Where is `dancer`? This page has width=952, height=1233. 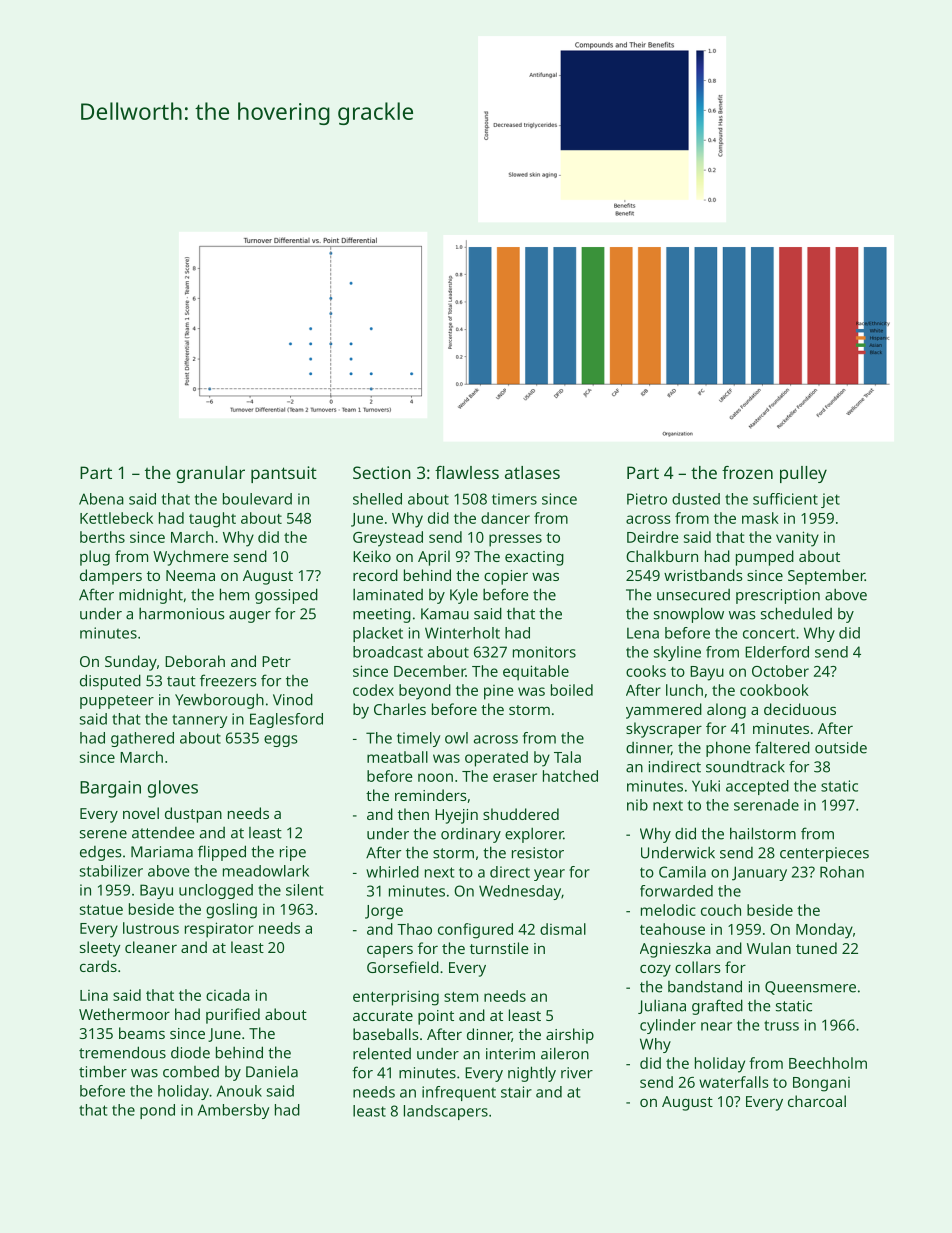 dancer is located at coordinates (505, 518).
